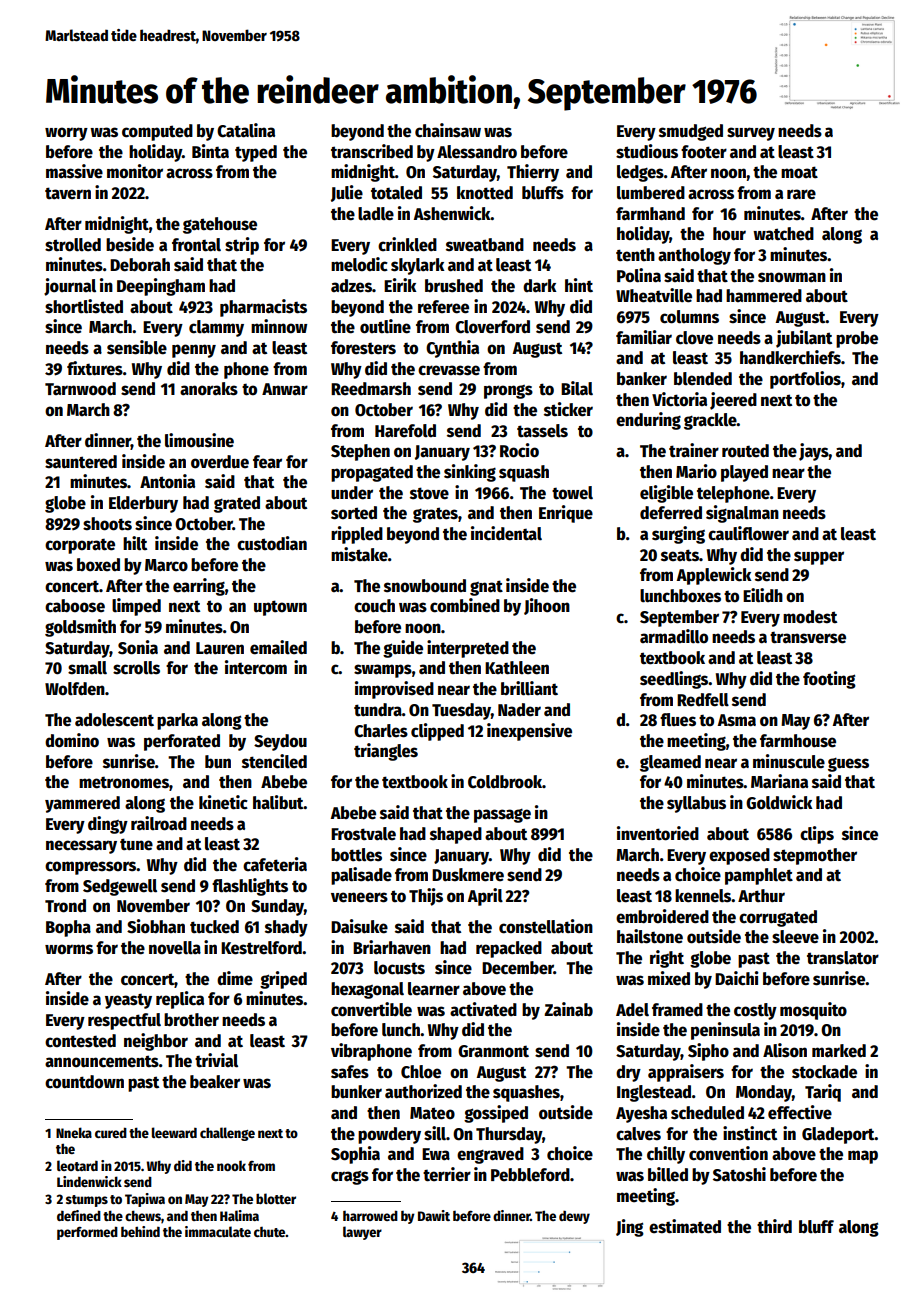  Describe the element at coordinates (66, 134) in the document. I see `worry` at that location.
